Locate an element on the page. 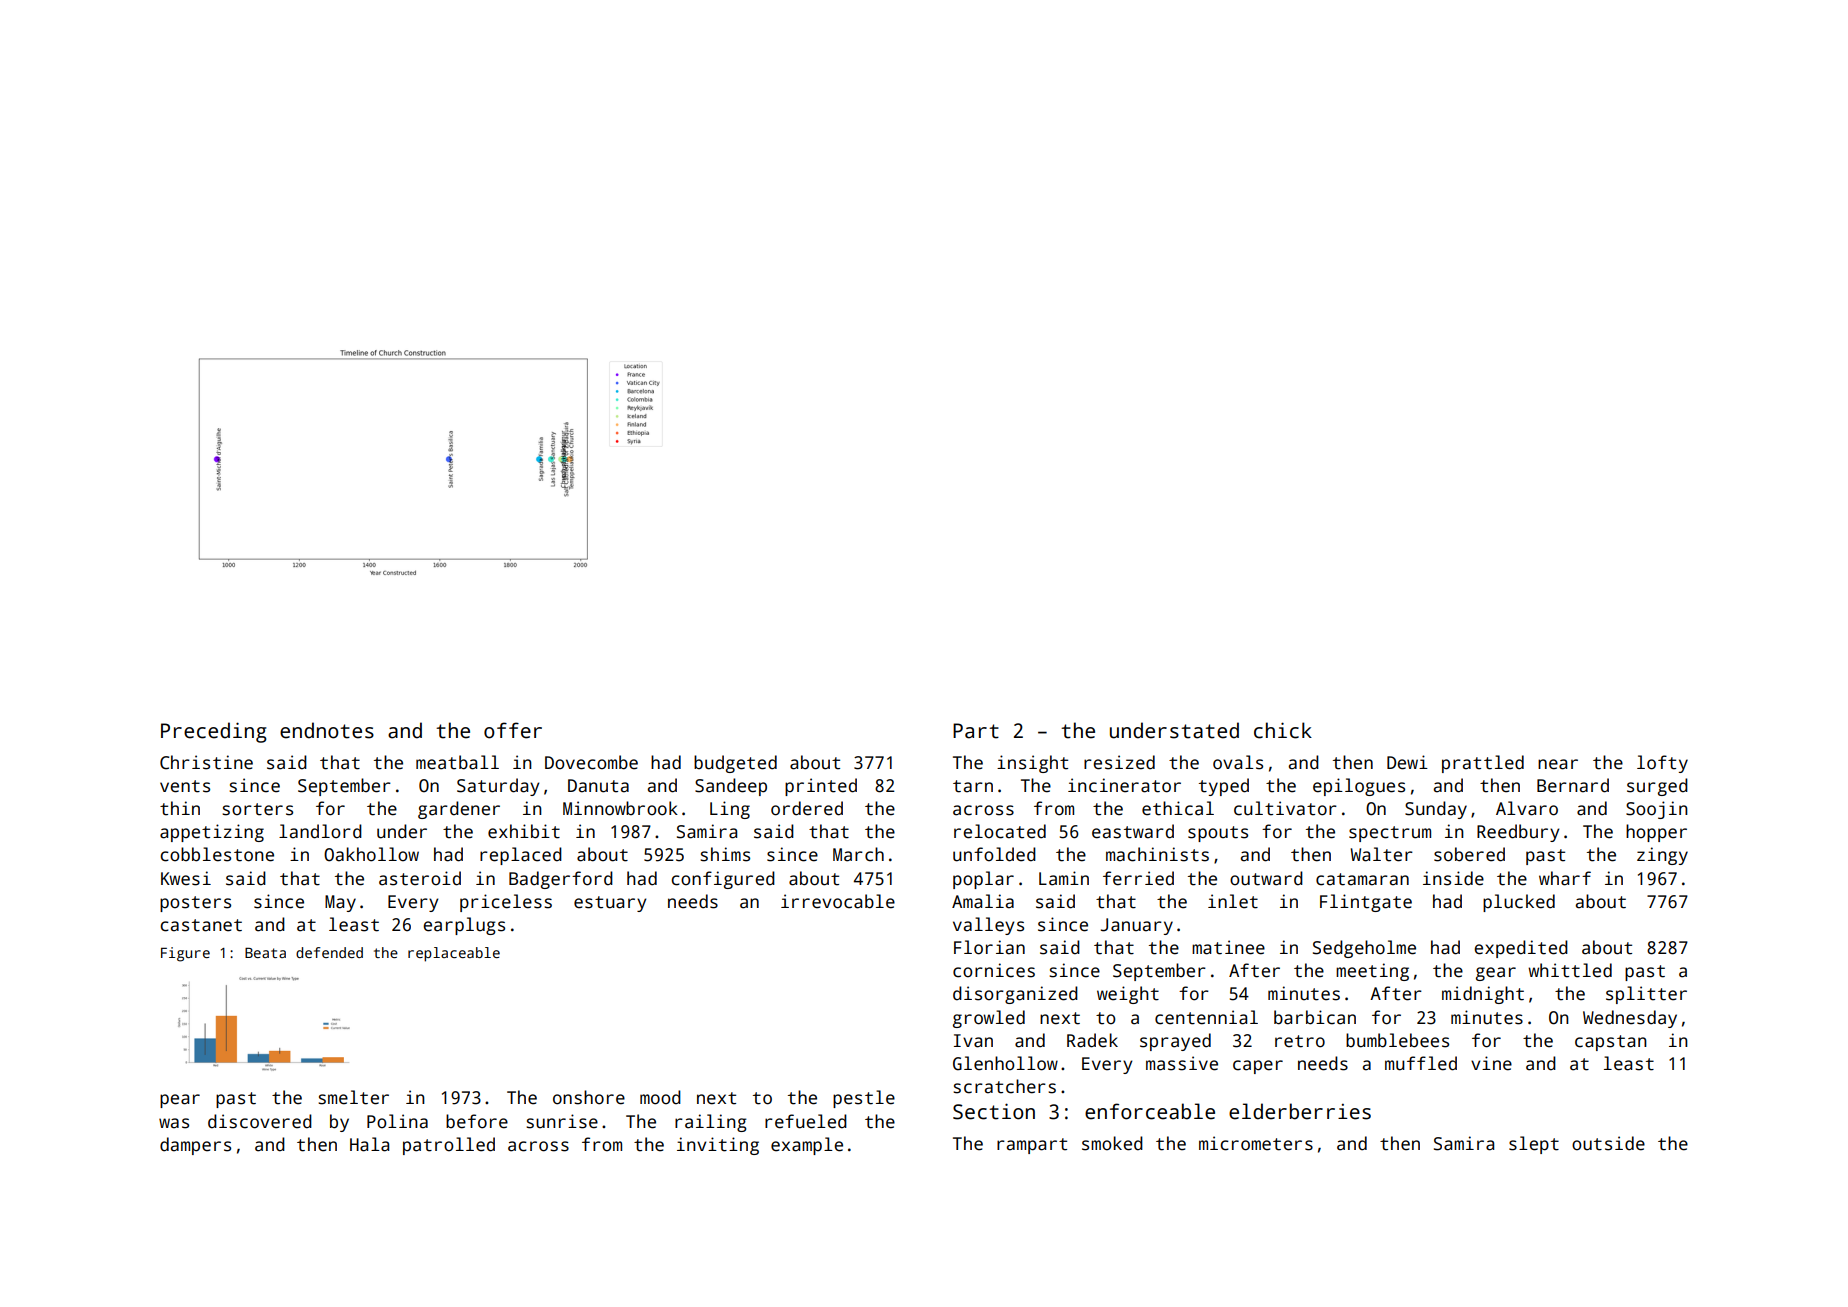  Preceding is located at coordinates (214, 732).
